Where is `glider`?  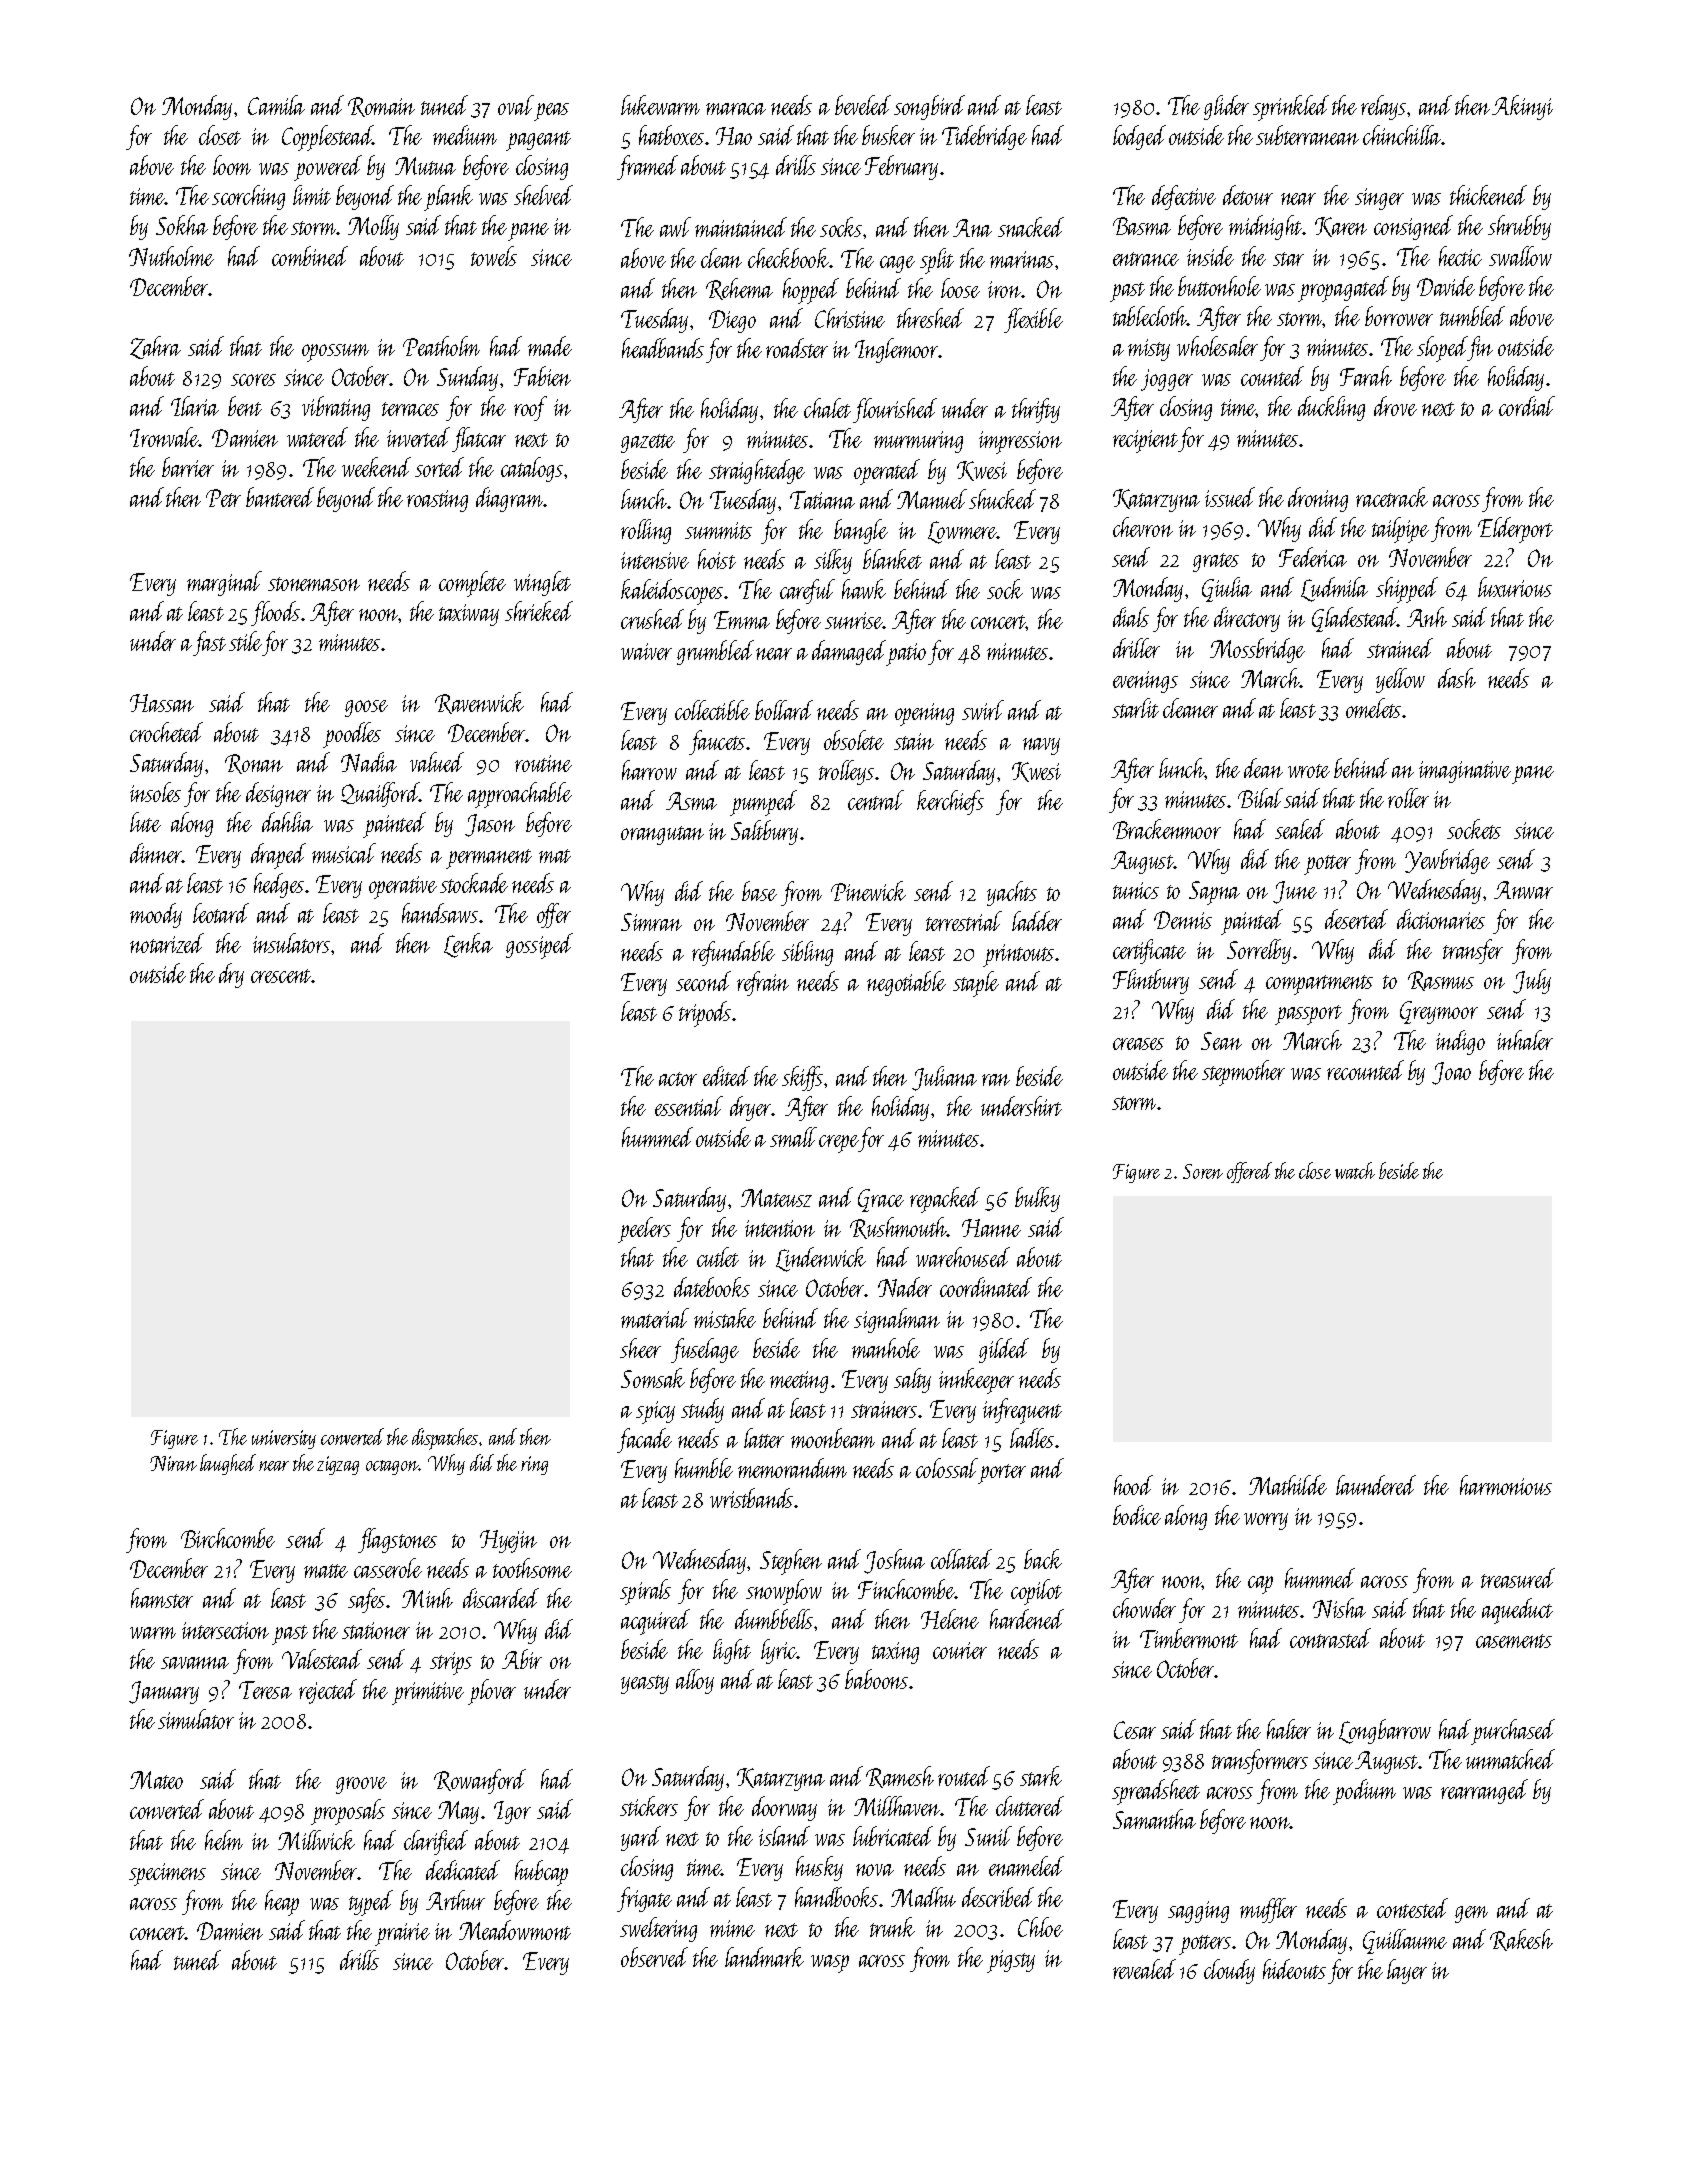 glider is located at coordinates (1226, 107).
